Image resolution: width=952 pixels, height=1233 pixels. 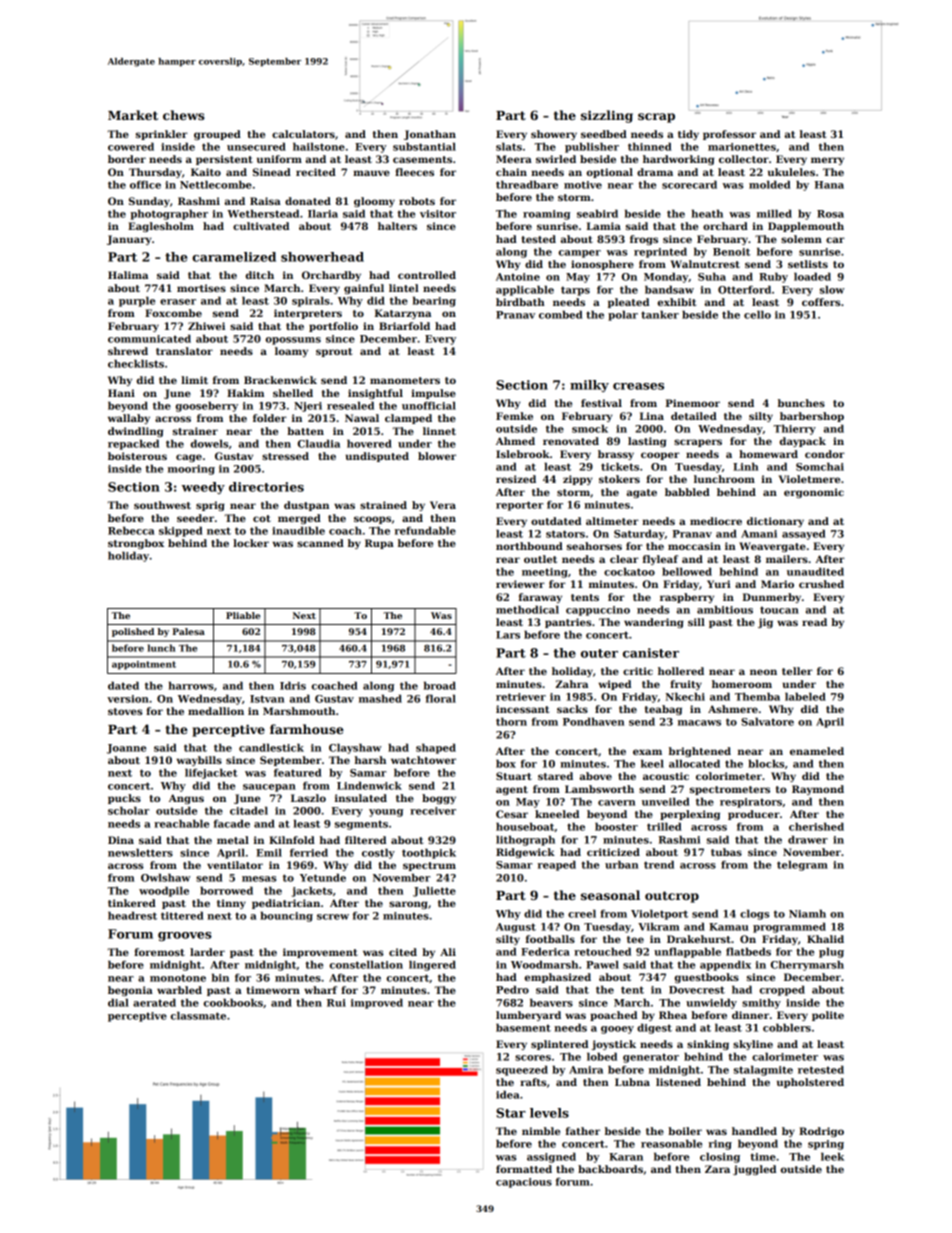 I want to click on swirled, so click(x=556, y=159).
